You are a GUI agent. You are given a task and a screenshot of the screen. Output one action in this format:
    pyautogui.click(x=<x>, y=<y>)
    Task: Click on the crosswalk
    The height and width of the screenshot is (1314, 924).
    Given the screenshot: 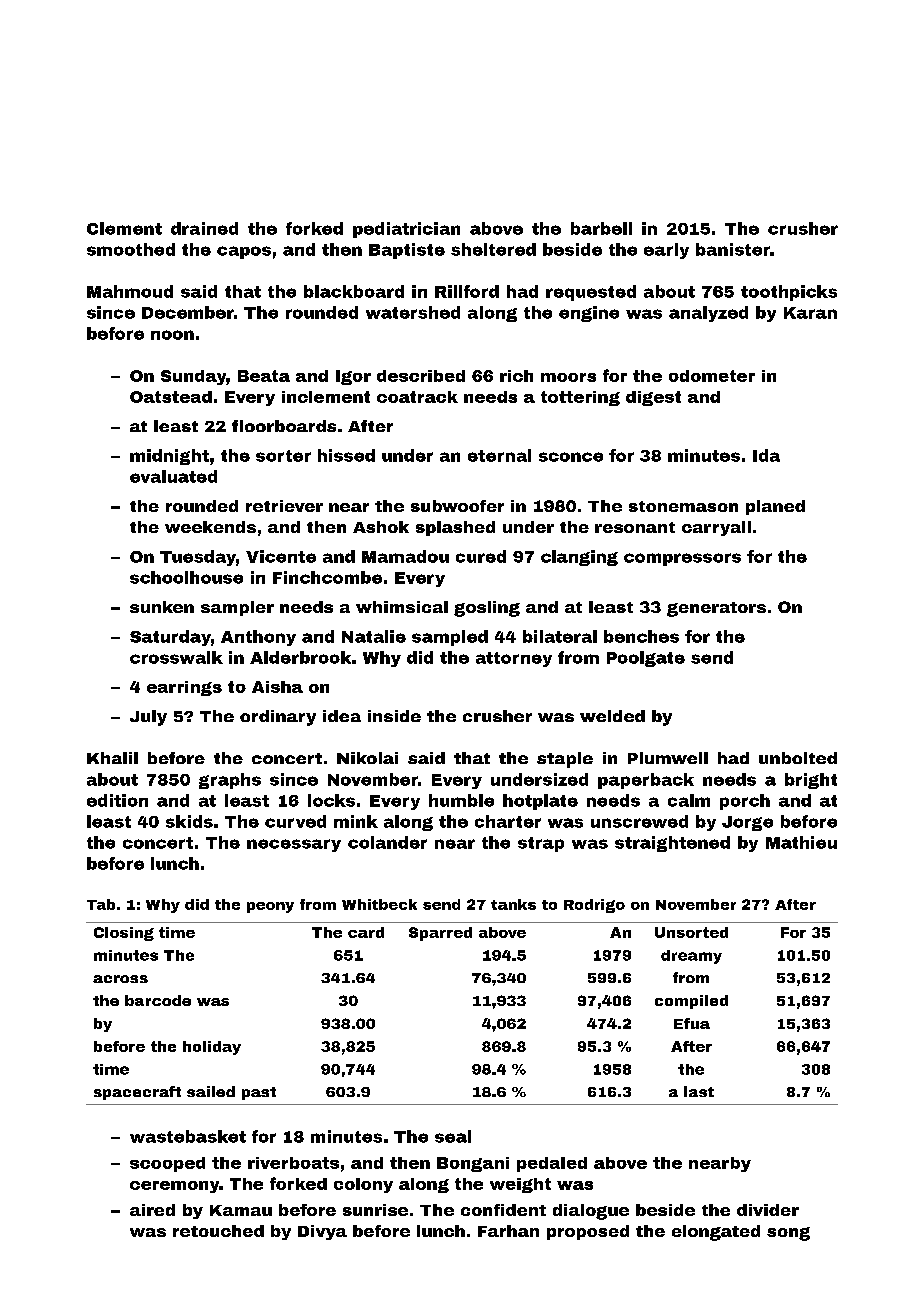 What is the action you would take?
    pyautogui.click(x=176, y=657)
